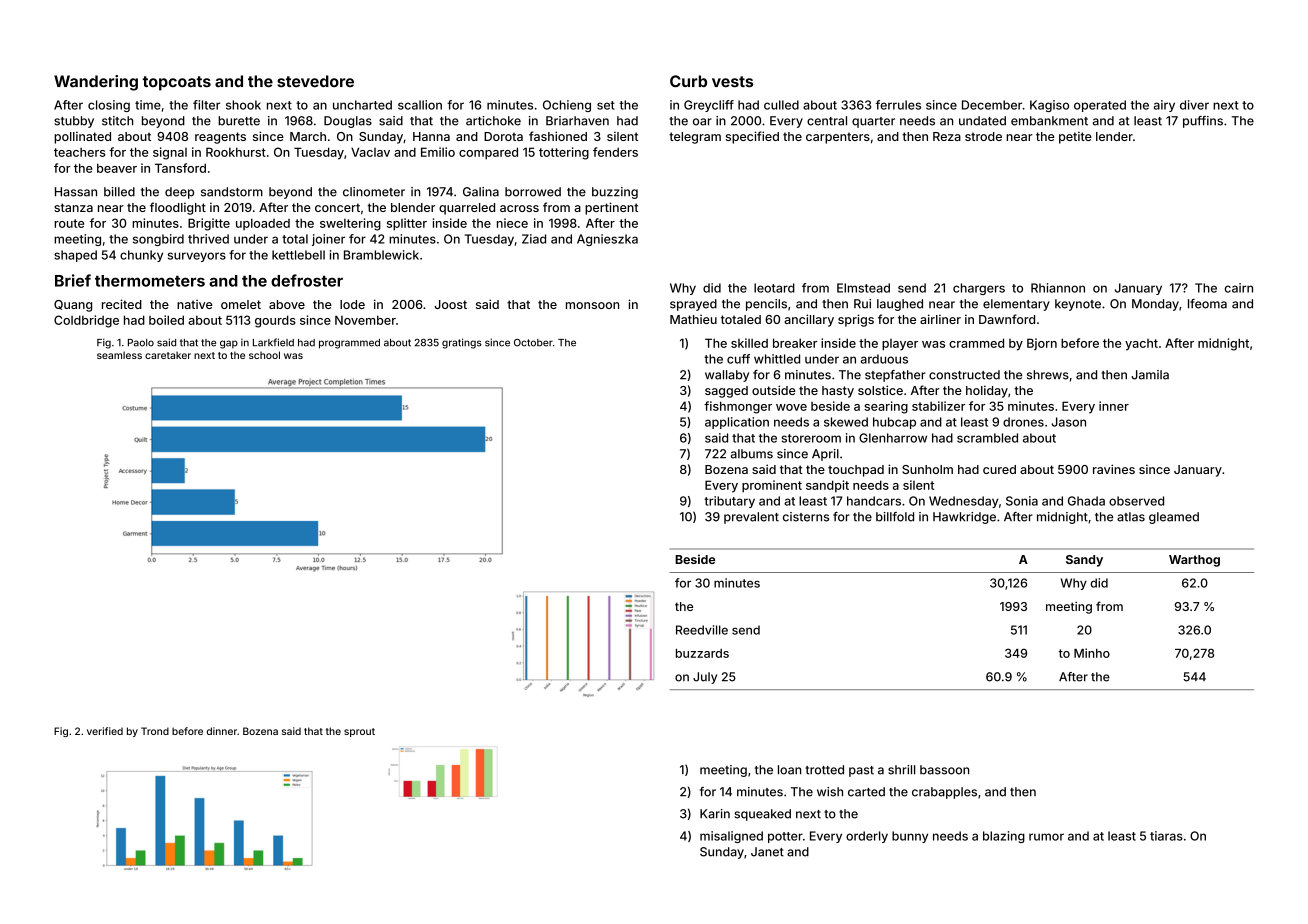  I want to click on Briarhaven, so click(577, 121).
